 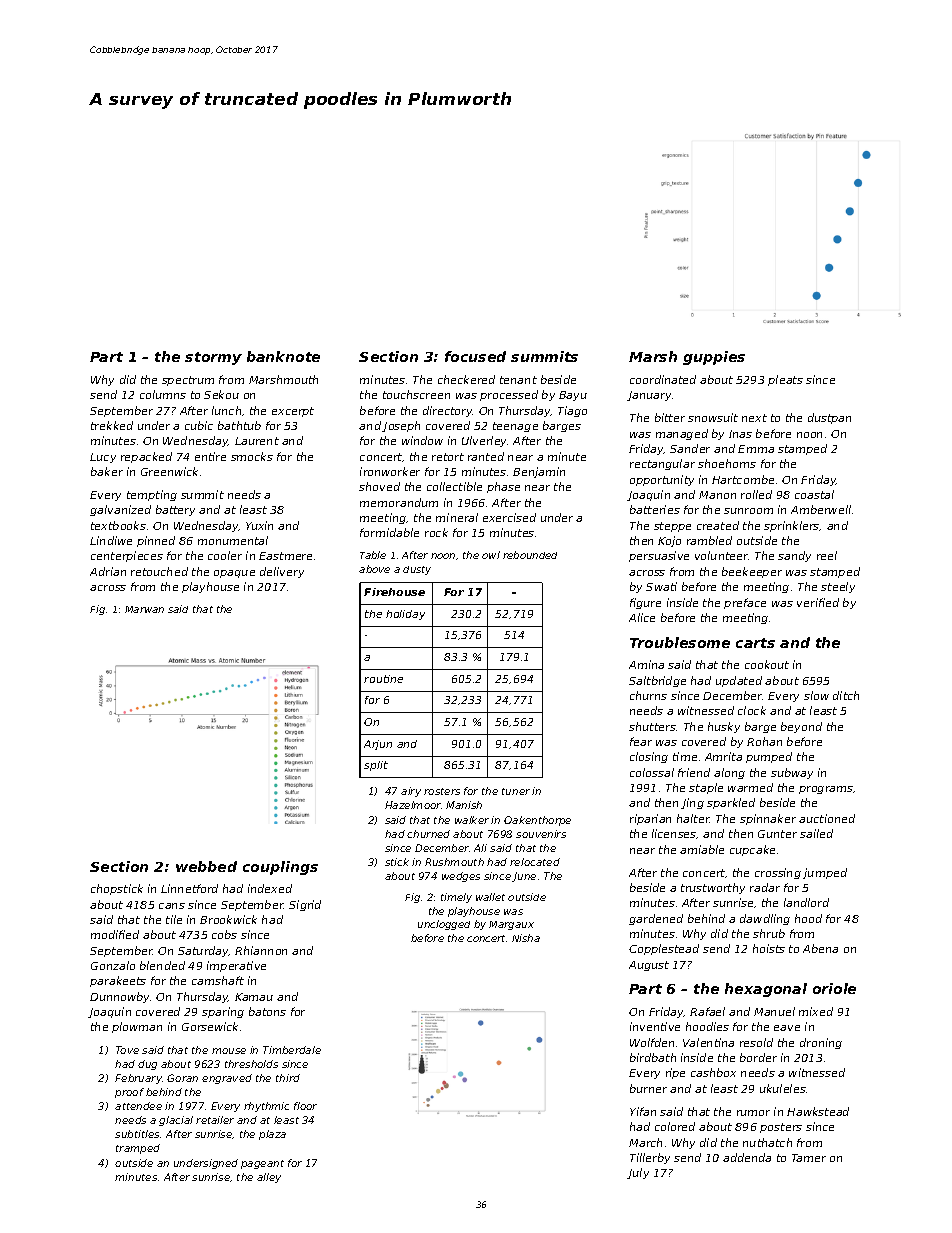 I want to click on alley, so click(x=269, y=1178).
